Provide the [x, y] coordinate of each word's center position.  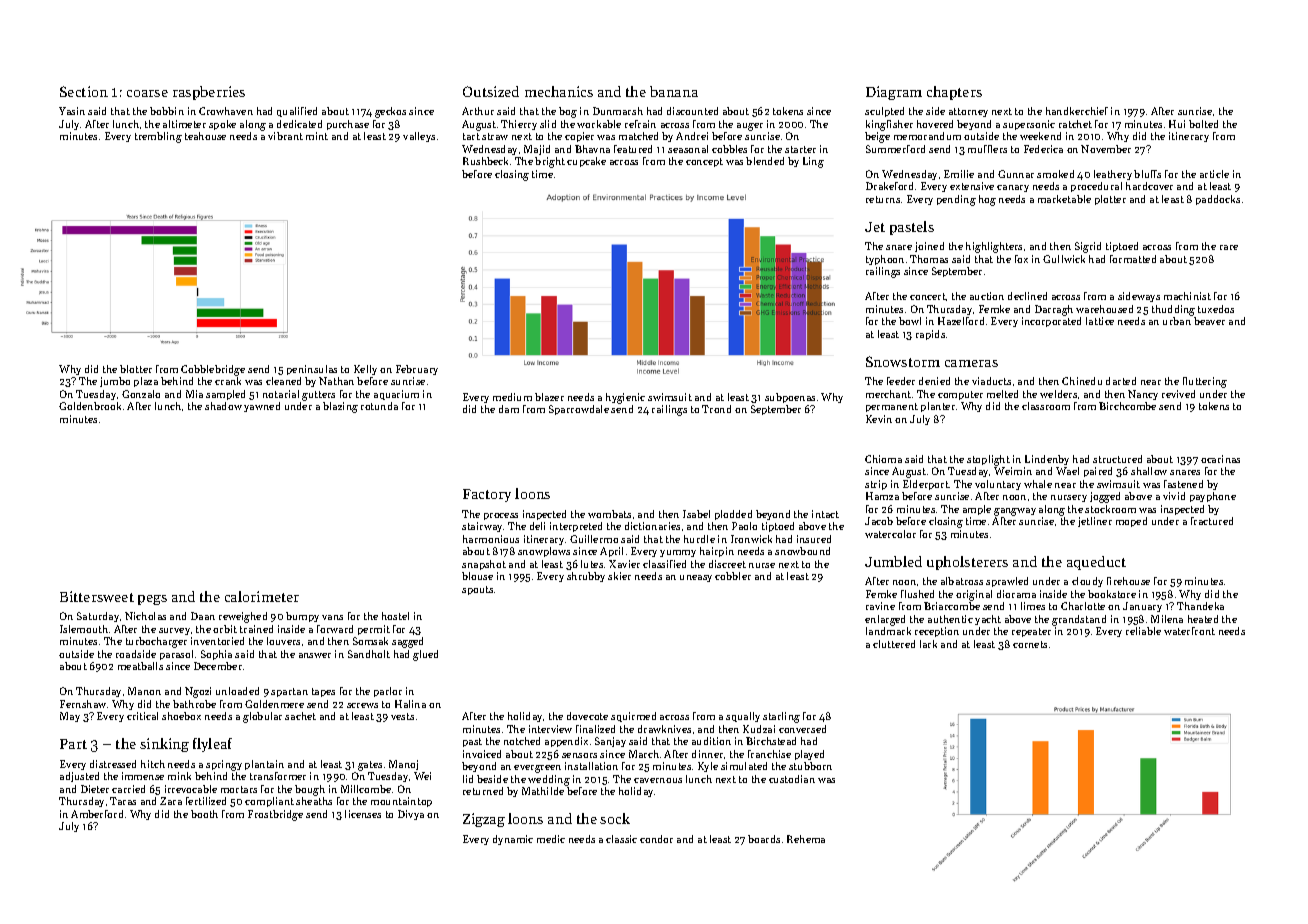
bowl [910, 321]
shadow [223, 406]
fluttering [1205, 382]
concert [928, 296]
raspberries [209, 93]
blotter [136, 369]
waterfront [1189, 631]
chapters [954, 93]
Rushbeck [485, 161]
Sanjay [610, 742]
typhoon [885, 260]
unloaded [237, 691]
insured [814, 539]
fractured [1212, 521]
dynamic [513, 840]
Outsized [491, 91]
